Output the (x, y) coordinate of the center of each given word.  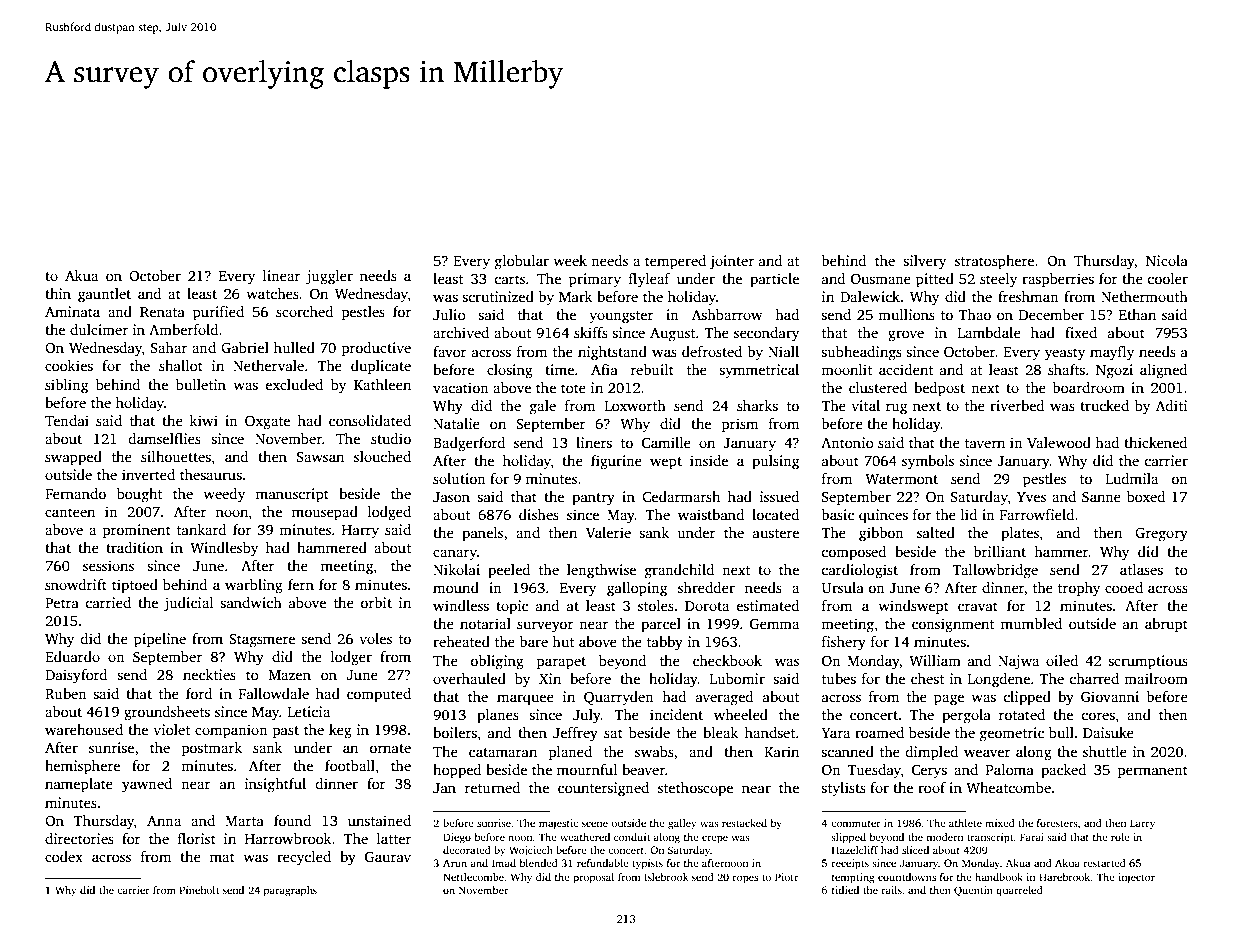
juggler (329, 277)
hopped (457, 771)
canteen (70, 512)
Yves (1031, 497)
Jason (451, 497)
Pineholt (199, 890)
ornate (390, 748)
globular (522, 262)
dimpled (931, 753)
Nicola (1167, 260)
